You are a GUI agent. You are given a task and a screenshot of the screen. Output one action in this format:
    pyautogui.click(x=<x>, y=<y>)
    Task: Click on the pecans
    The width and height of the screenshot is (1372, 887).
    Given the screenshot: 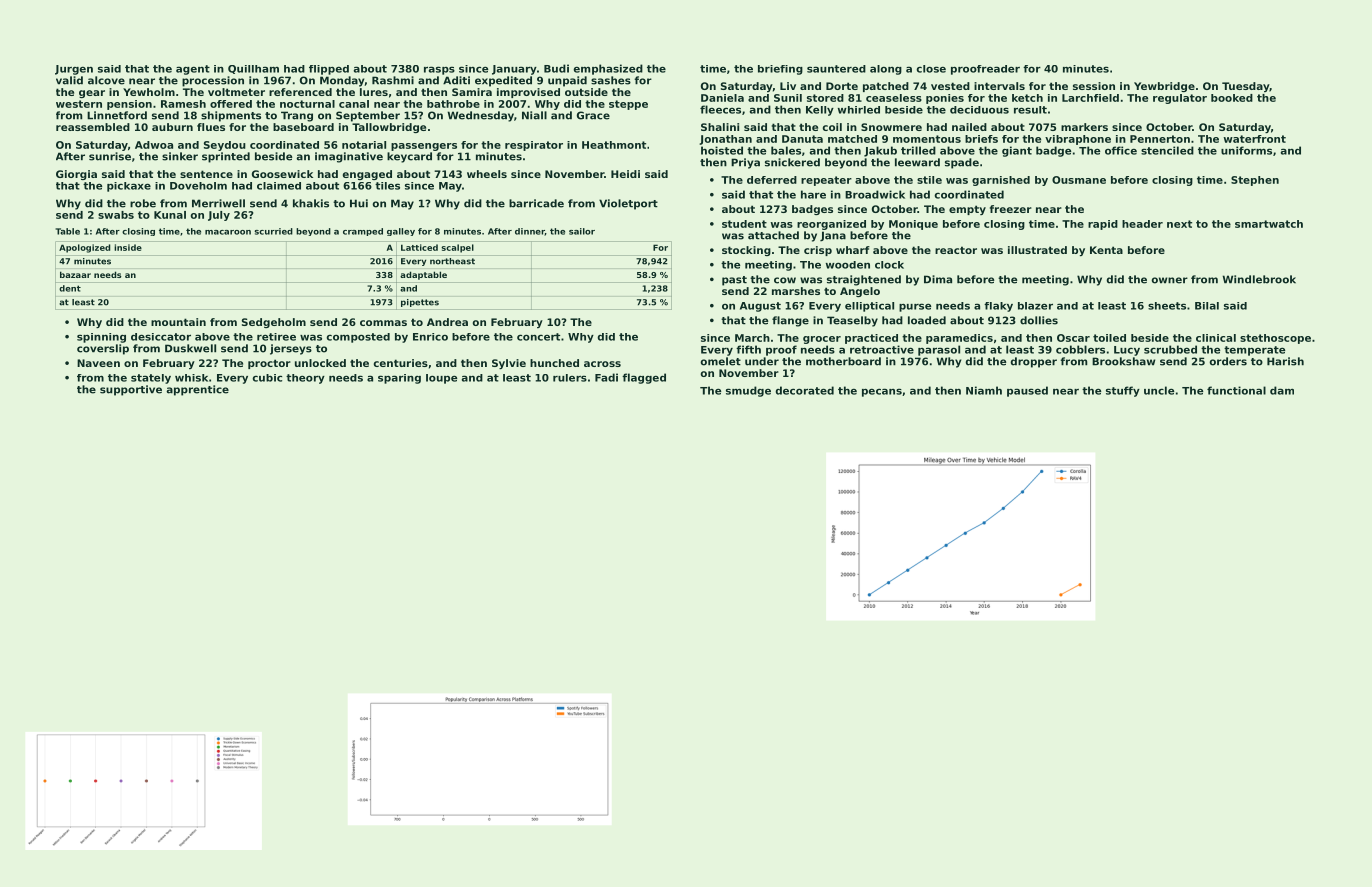 What is the action you would take?
    pyautogui.click(x=882, y=392)
